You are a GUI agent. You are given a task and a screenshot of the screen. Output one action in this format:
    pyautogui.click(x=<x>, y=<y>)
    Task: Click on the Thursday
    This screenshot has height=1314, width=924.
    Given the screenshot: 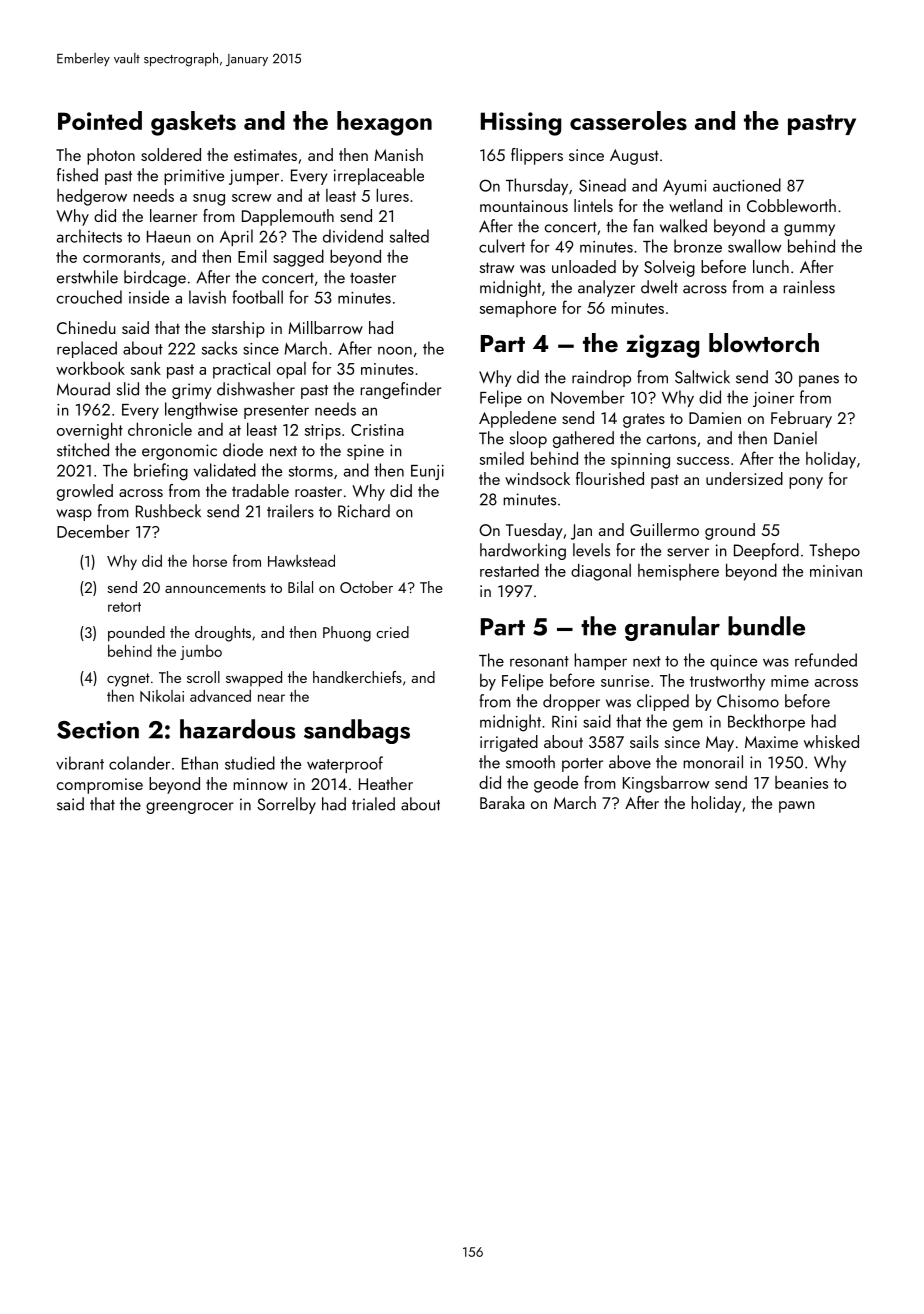 What is the action you would take?
    pyautogui.click(x=537, y=186)
